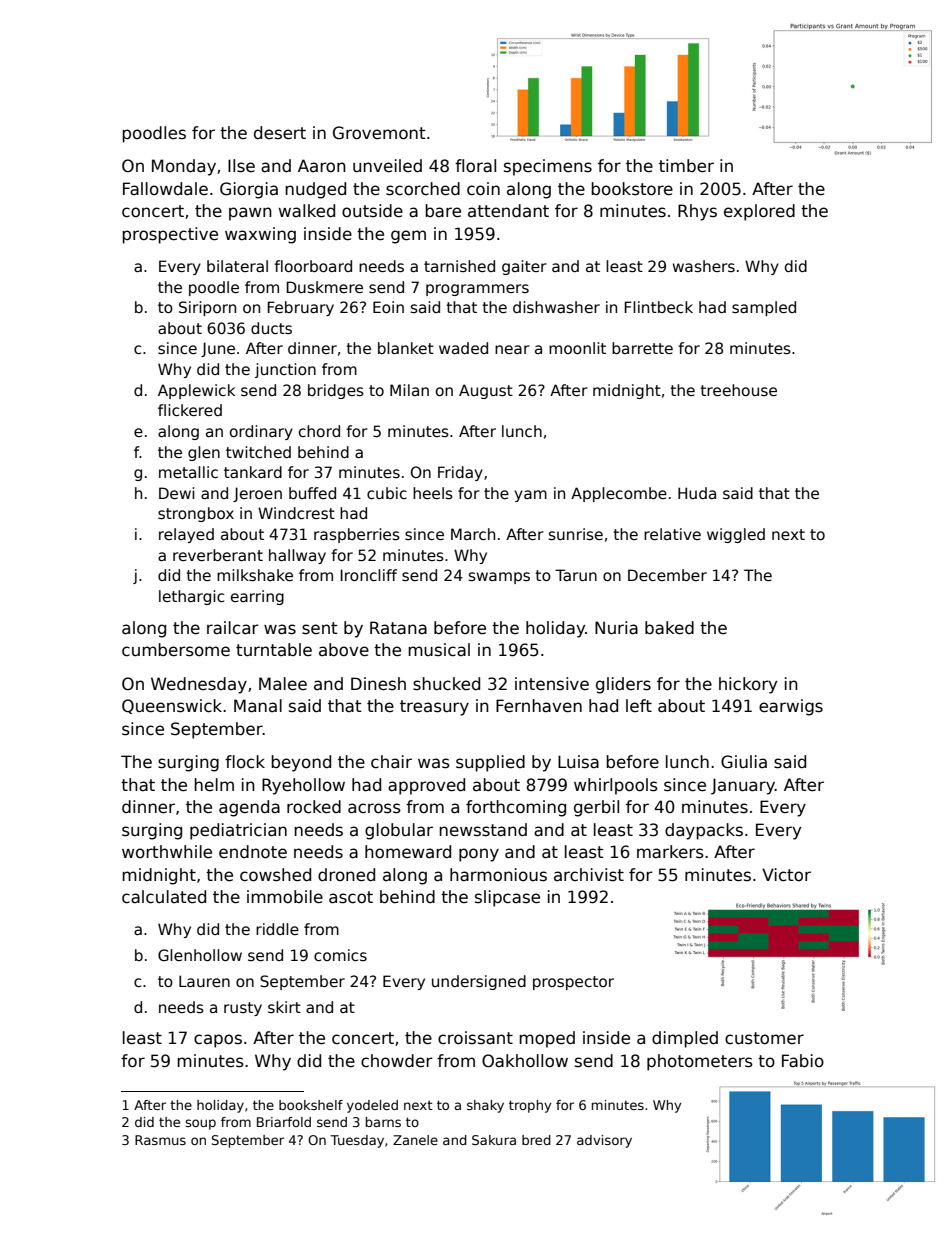  Describe the element at coordinates (280, 133) in the screenshot. I see `desert` at that location.
